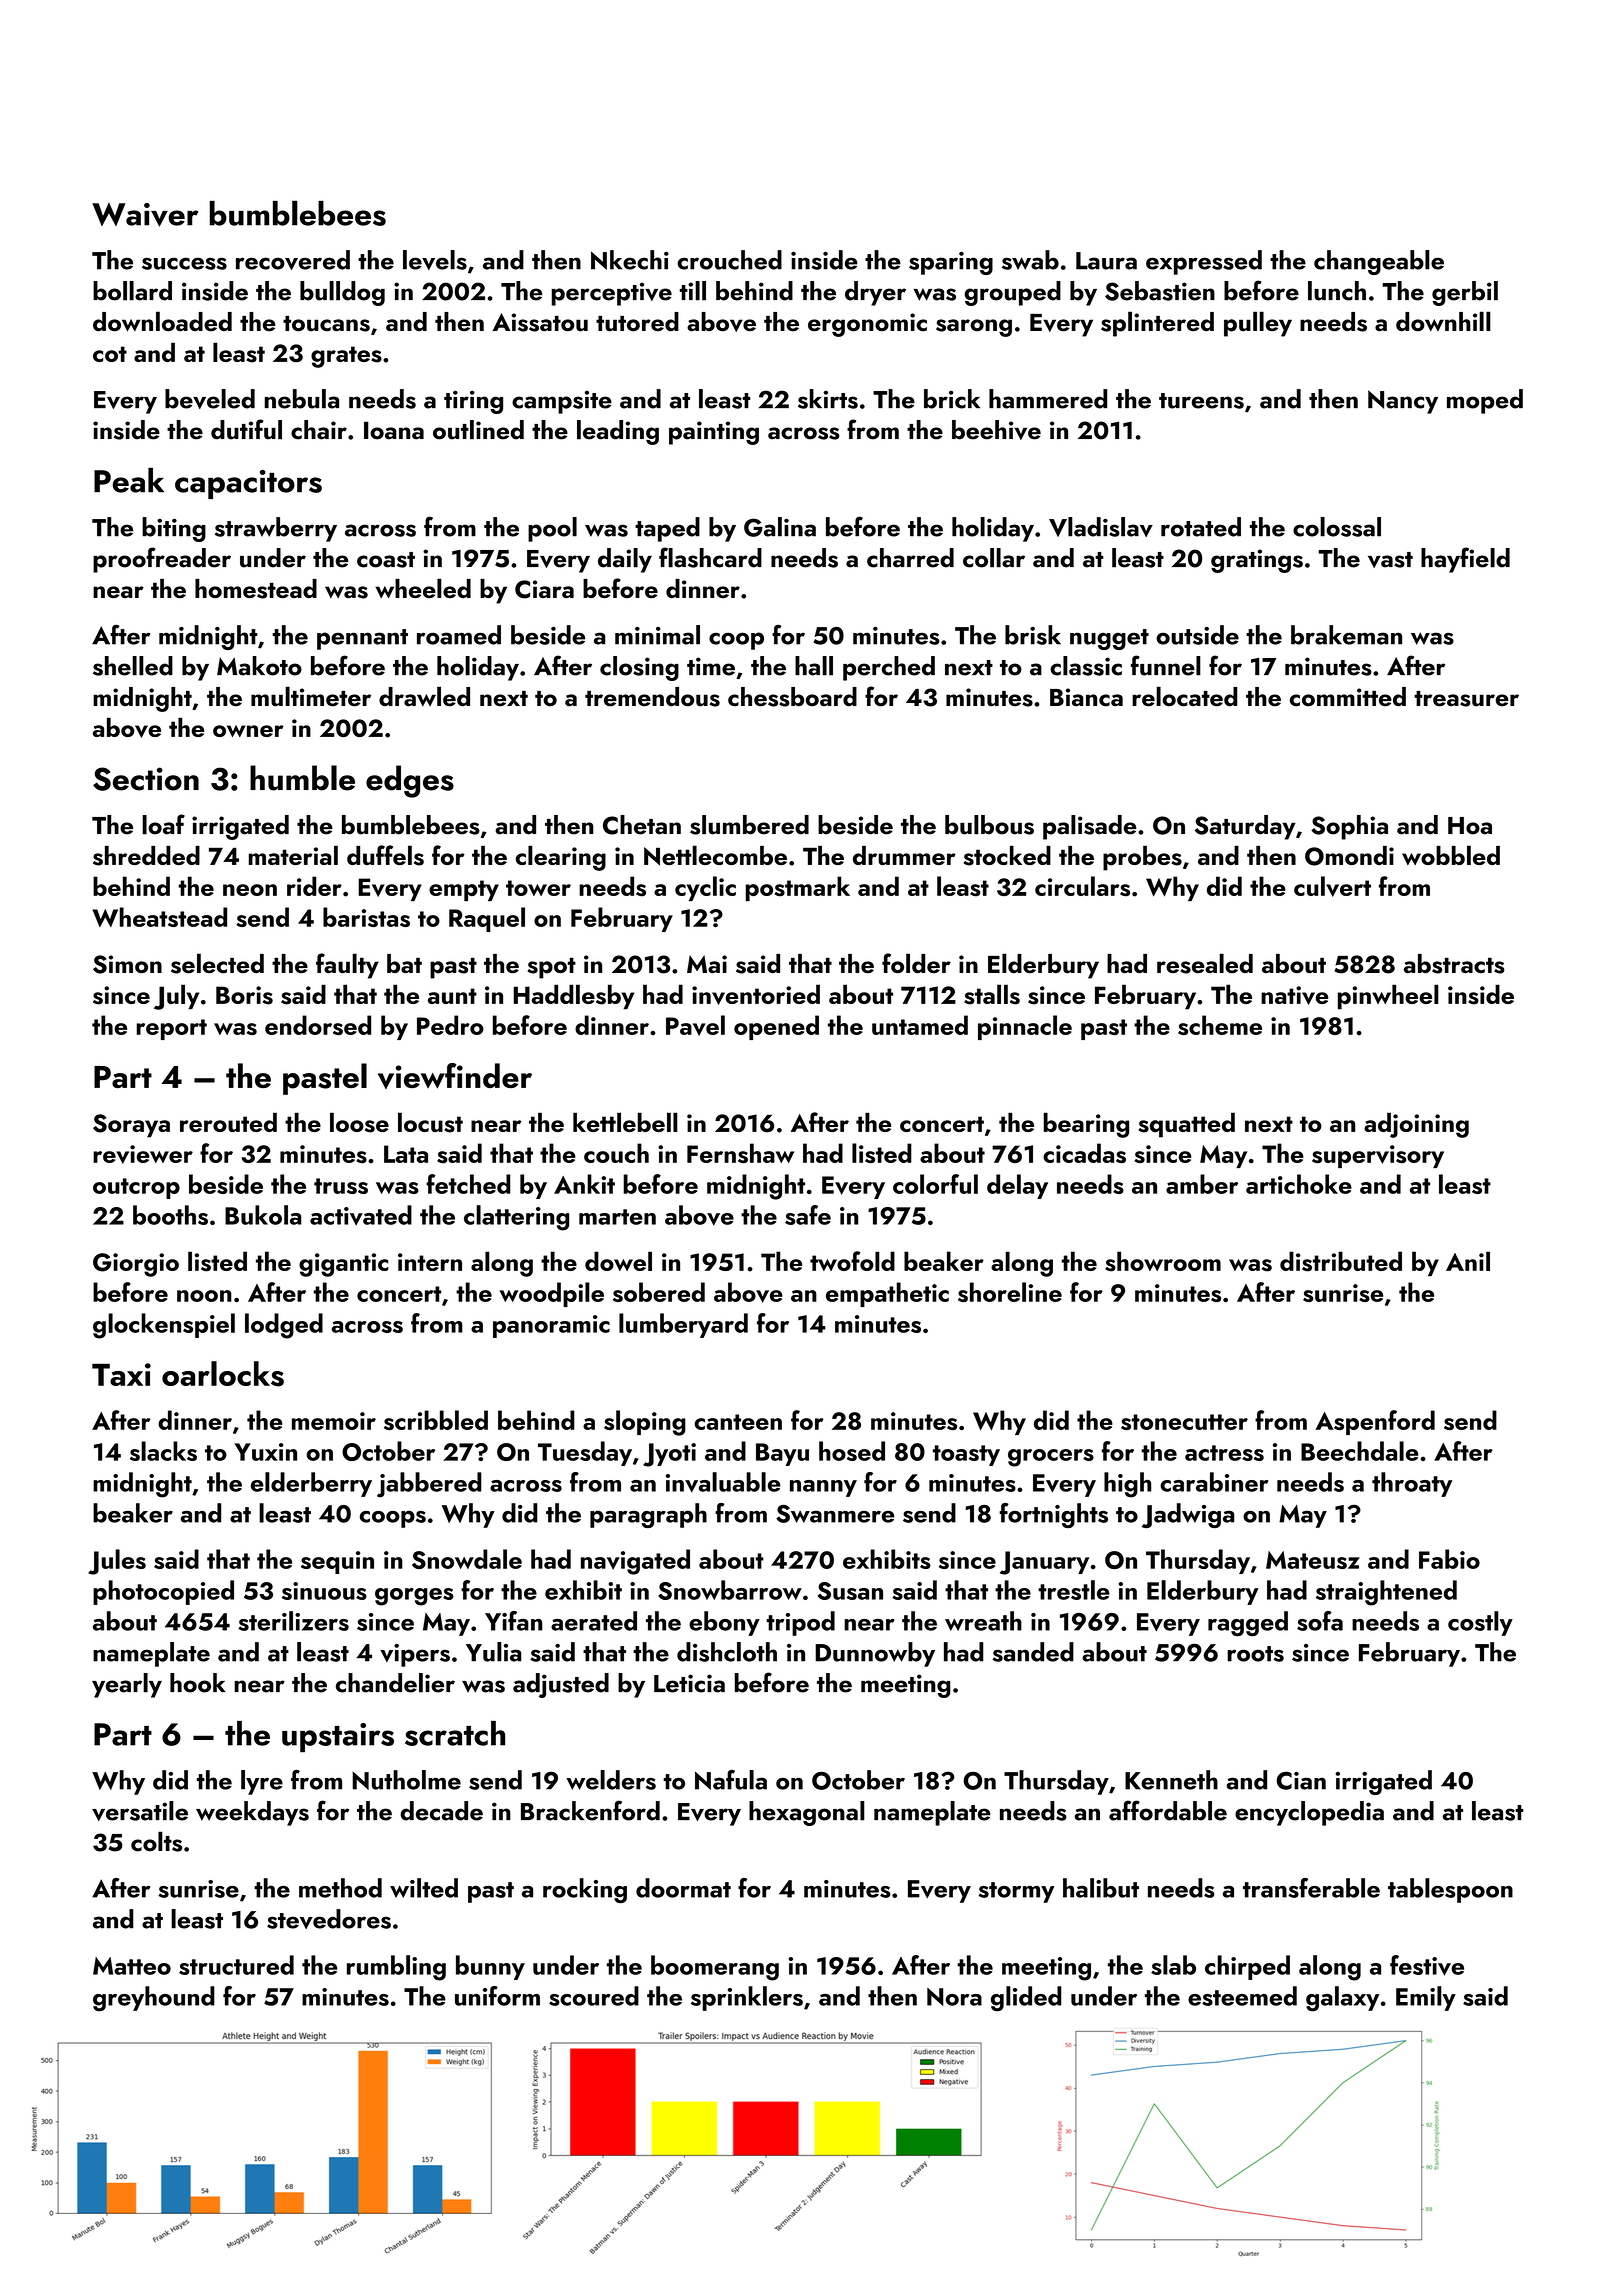 This screenshot has height=2292, width=1620. What do you see at coordinates (326, 324) in the screenshot?
I see `toucans` at bounding box center [326, 324].
